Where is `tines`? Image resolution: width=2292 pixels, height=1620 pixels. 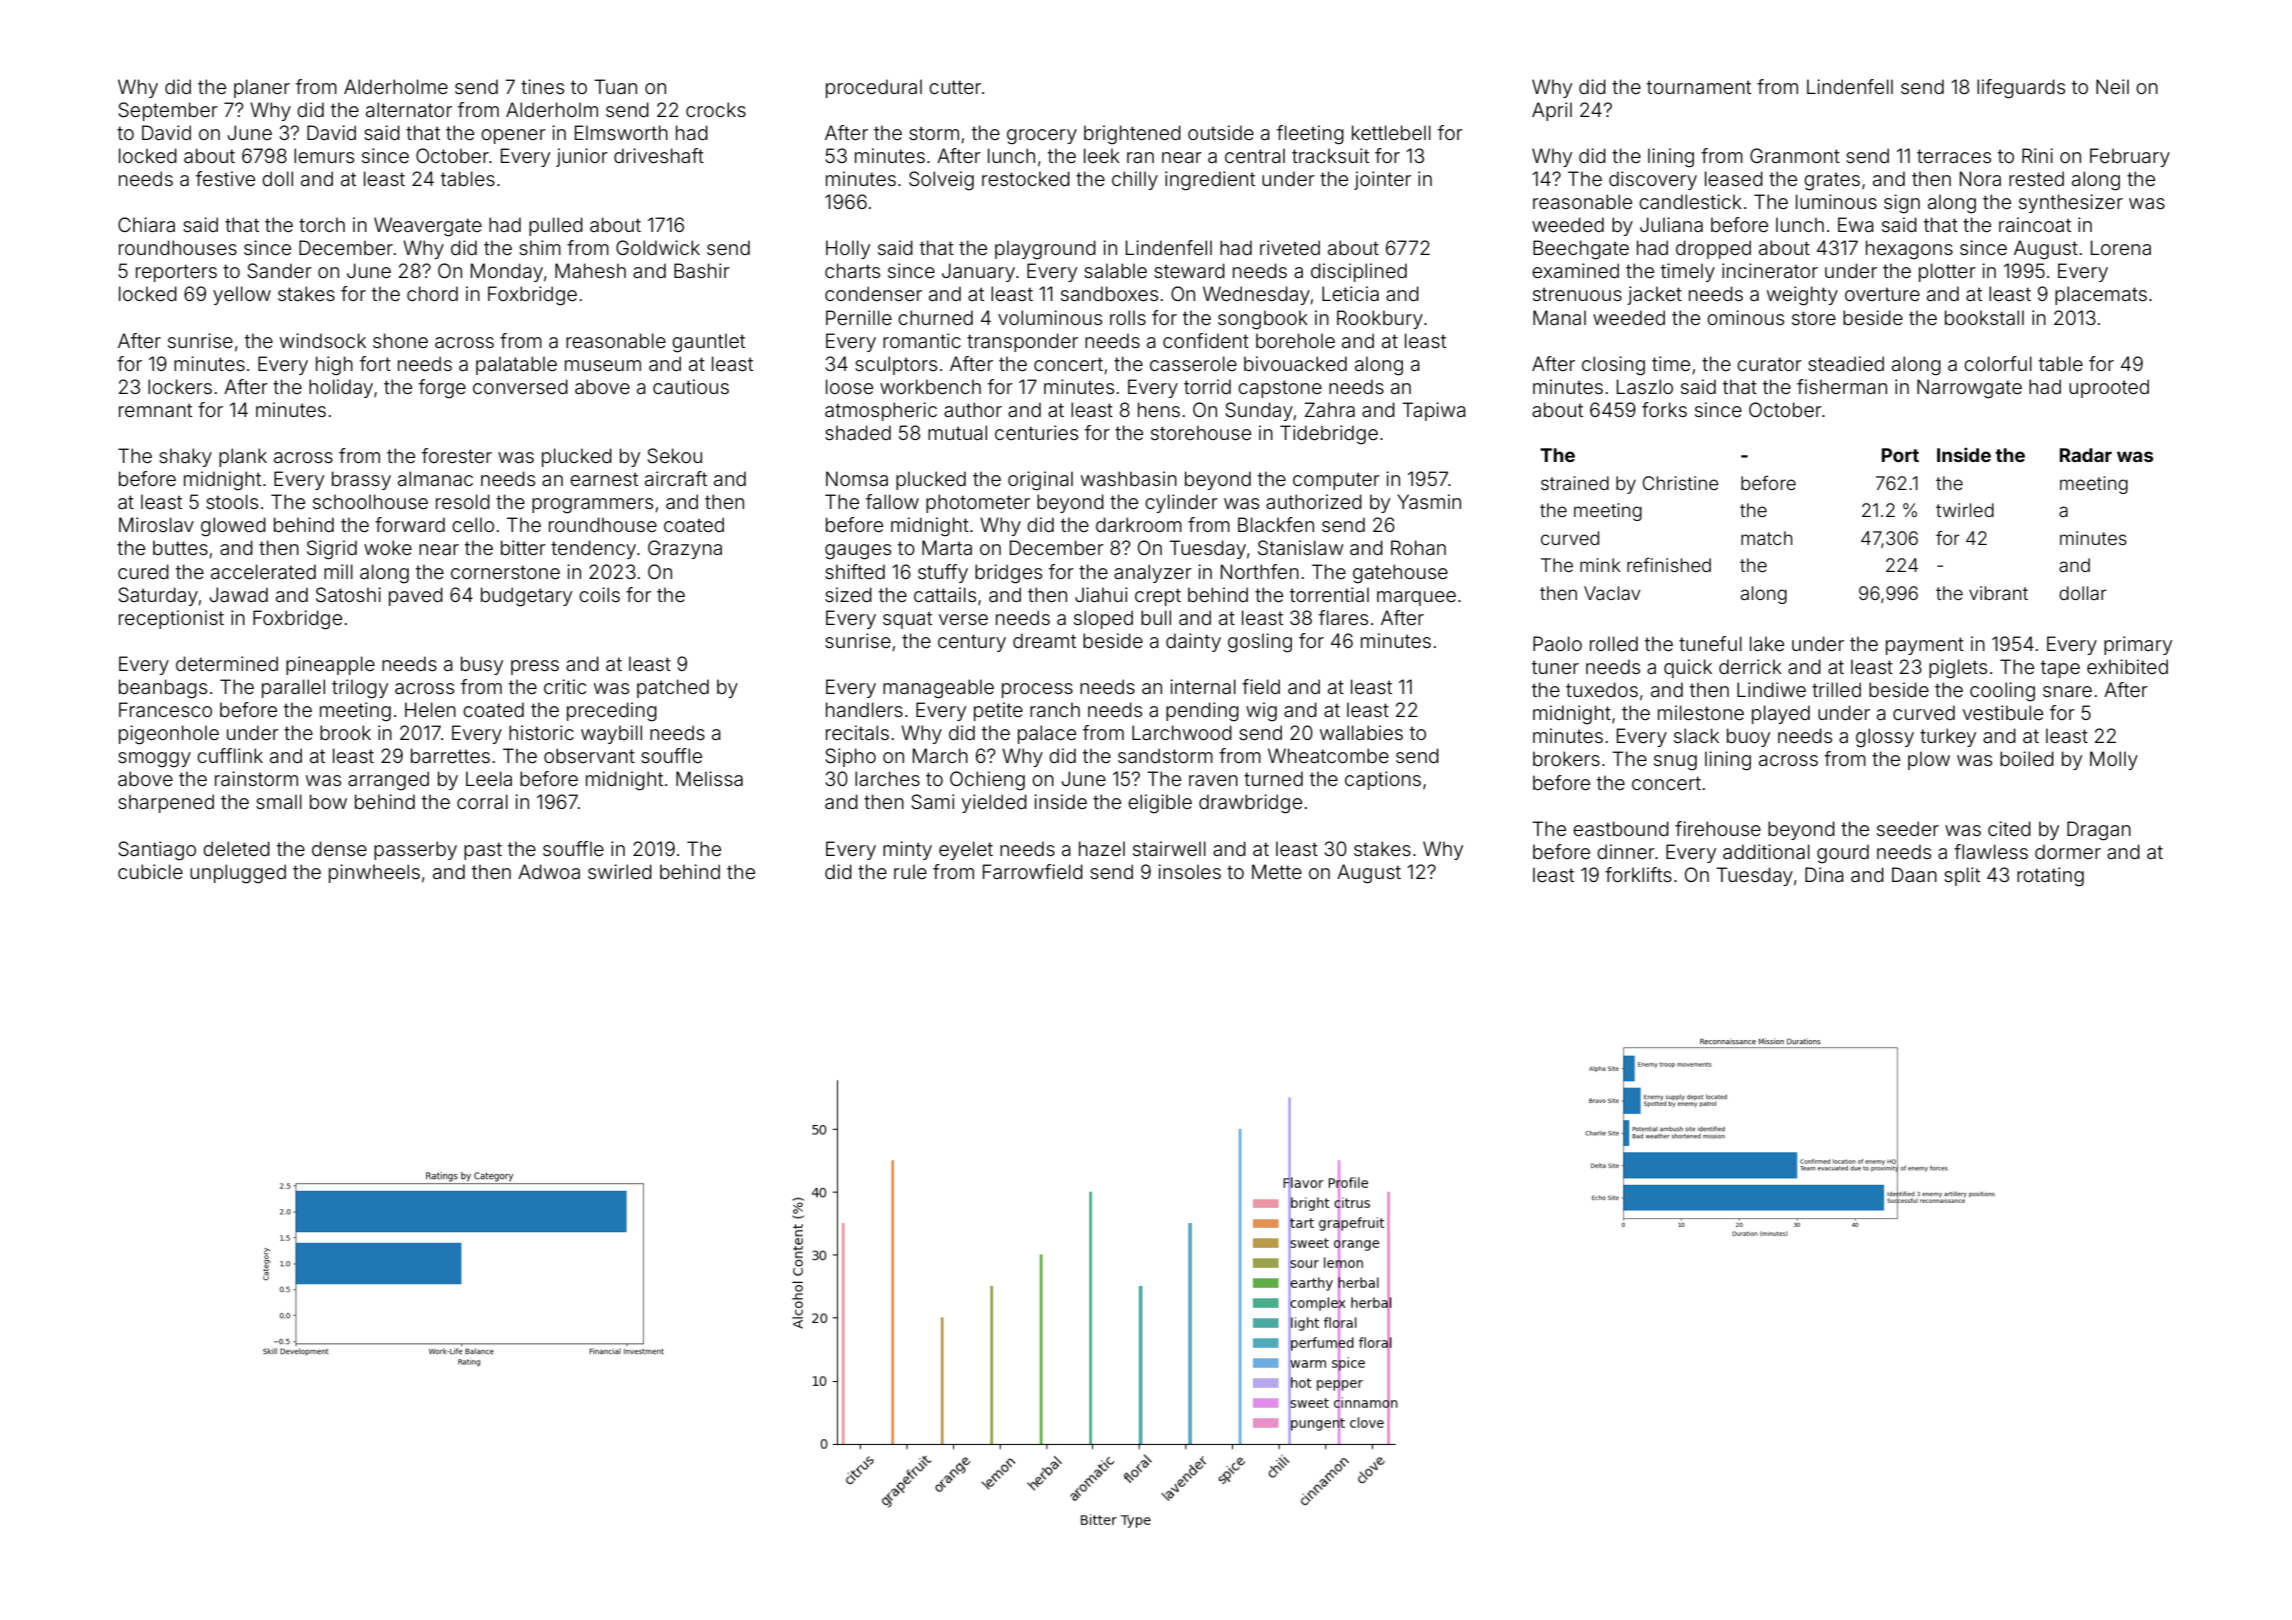
tines is located at coordinates (542, 86).
